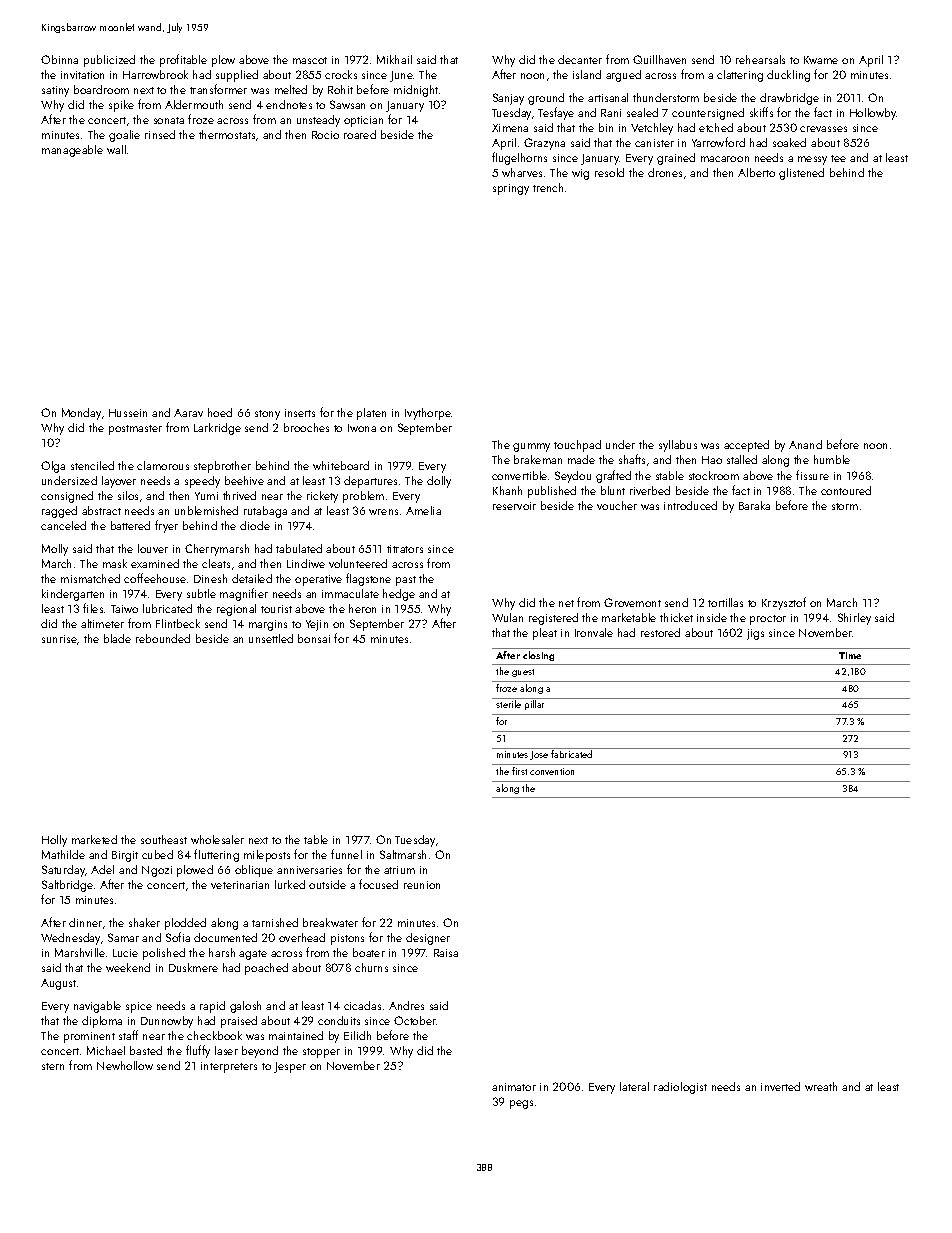 The height and width of the image is (1233, 952). What do you see at coordinates (216, 855) in the image?
I see `fluttering` at bounding box center [216, 855].
